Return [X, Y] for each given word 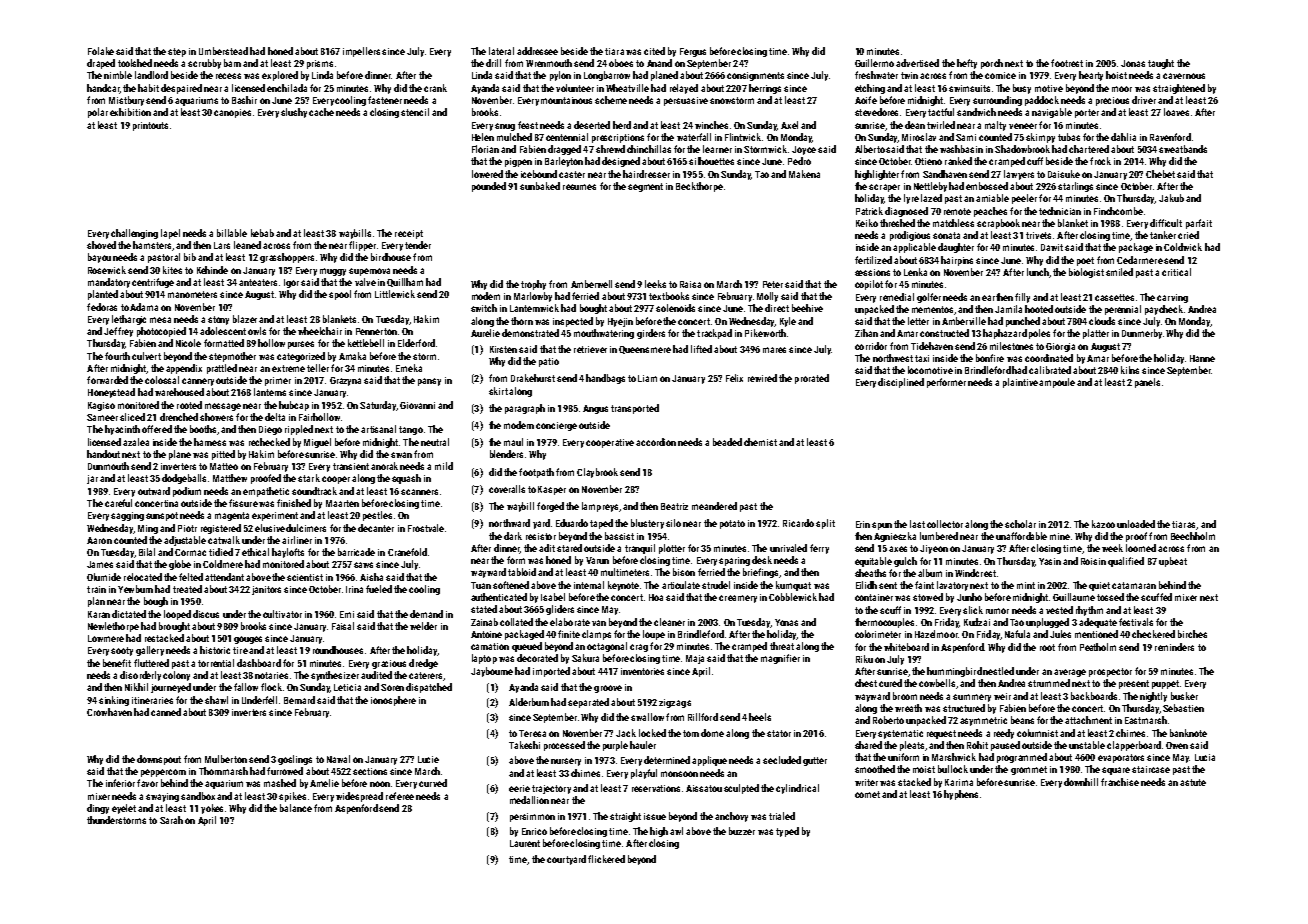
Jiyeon [934, 549]
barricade [356, 552]
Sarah [171, 820]
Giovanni [417, 405]
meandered [714, 506]
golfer [929, 298]
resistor [541, 536]
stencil [415, 112]
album [930, 573]
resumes [579, 187]
